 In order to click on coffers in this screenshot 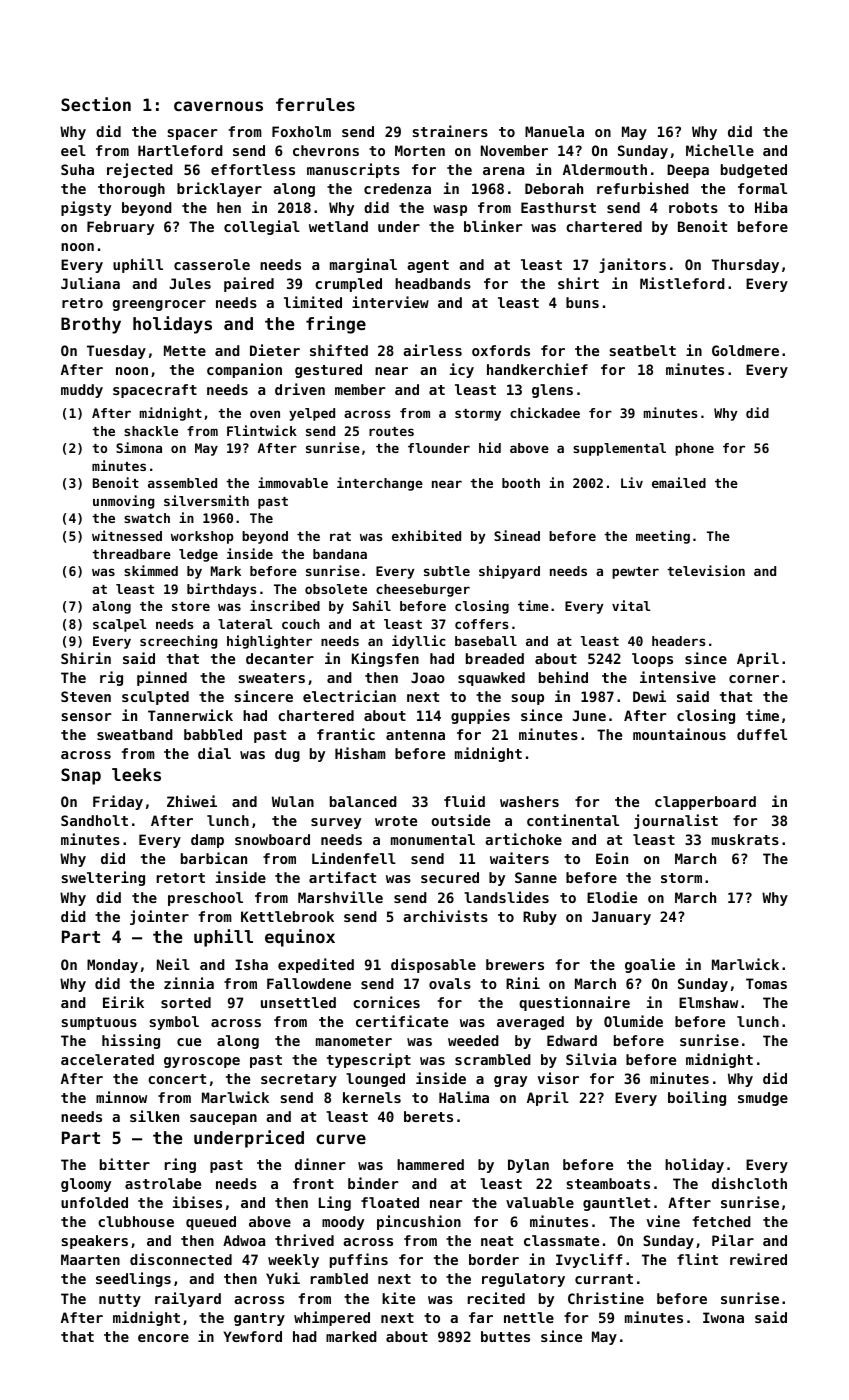, I will do `click(481, 624)`.
